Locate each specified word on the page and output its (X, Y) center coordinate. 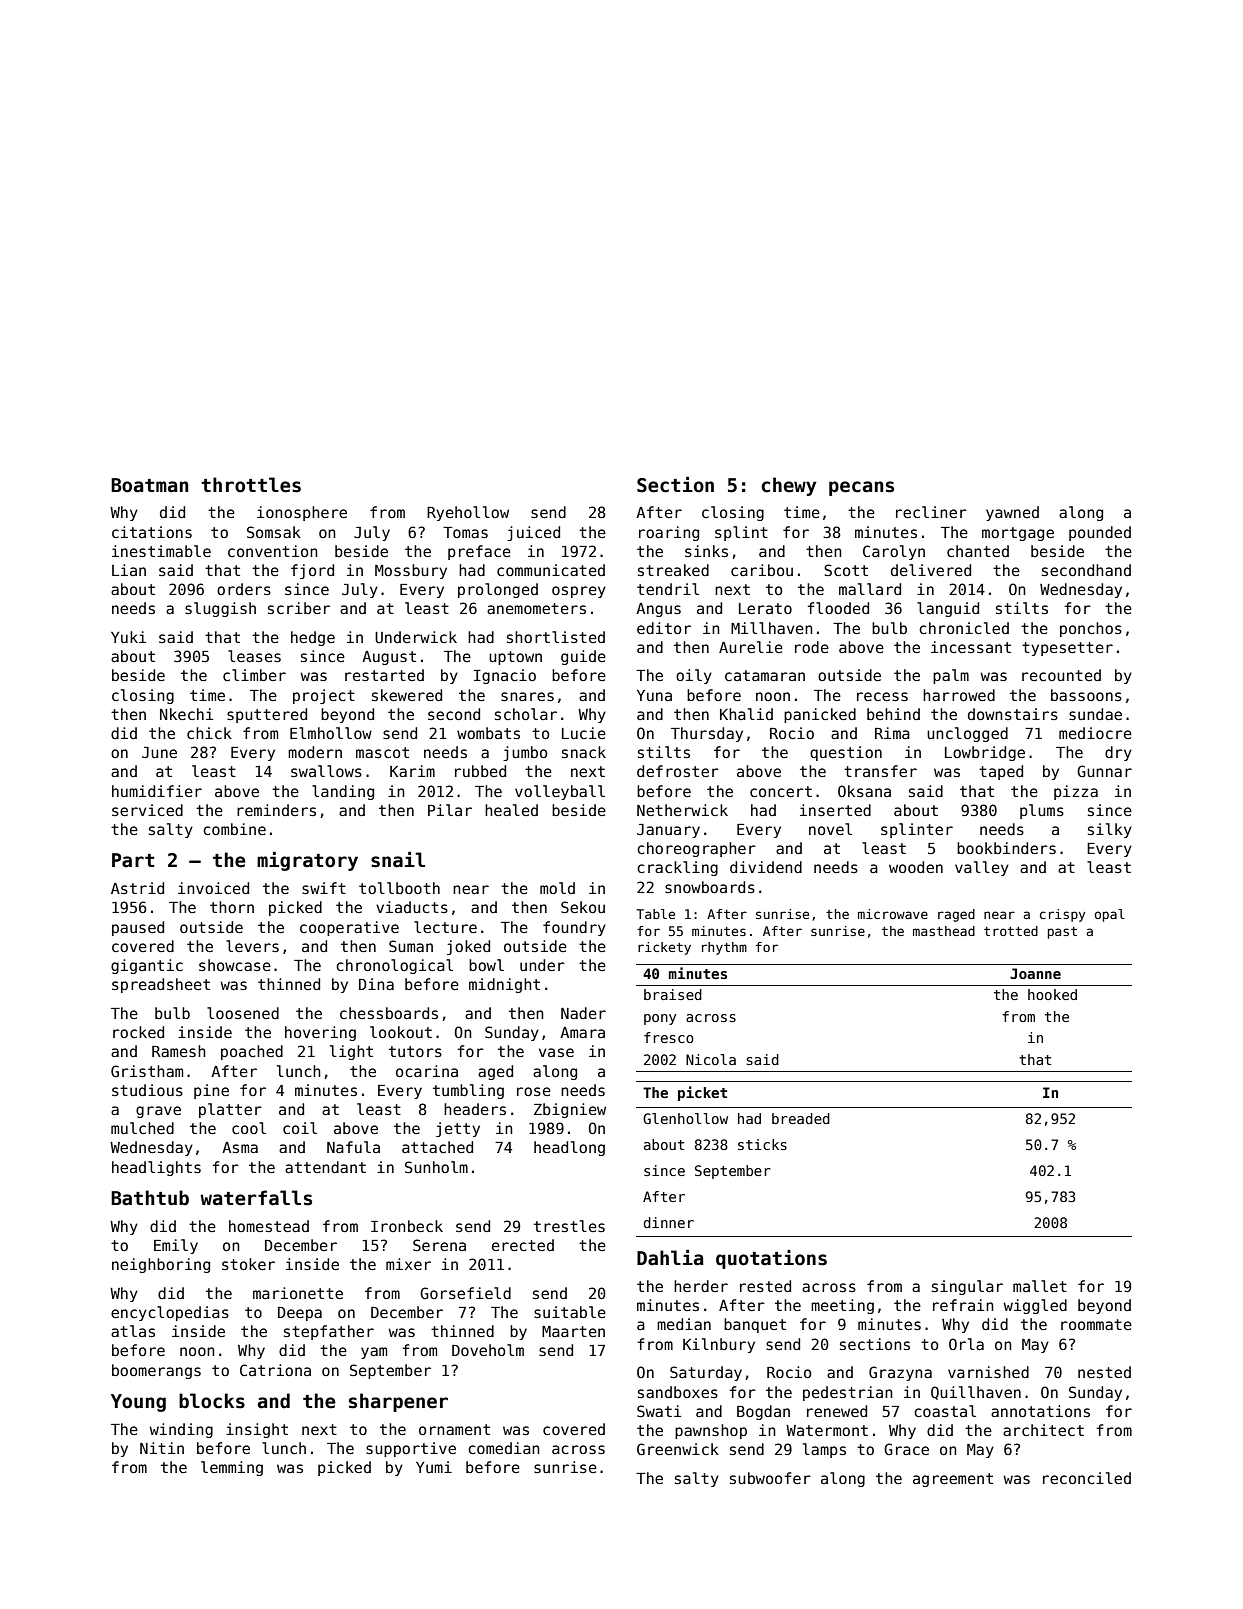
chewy (789, 486)
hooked (1052, 994)
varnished (988, 1372)
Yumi (434, 1467)
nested (1104, 1372)
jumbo (525, 753)
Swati (659, 1411)
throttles (251, 485)
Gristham (147, 1071)
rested (765, 1286)
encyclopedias (170, 1313)
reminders (276, 810)
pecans (861, 488)
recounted (1061, 675)
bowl (486, 965)
